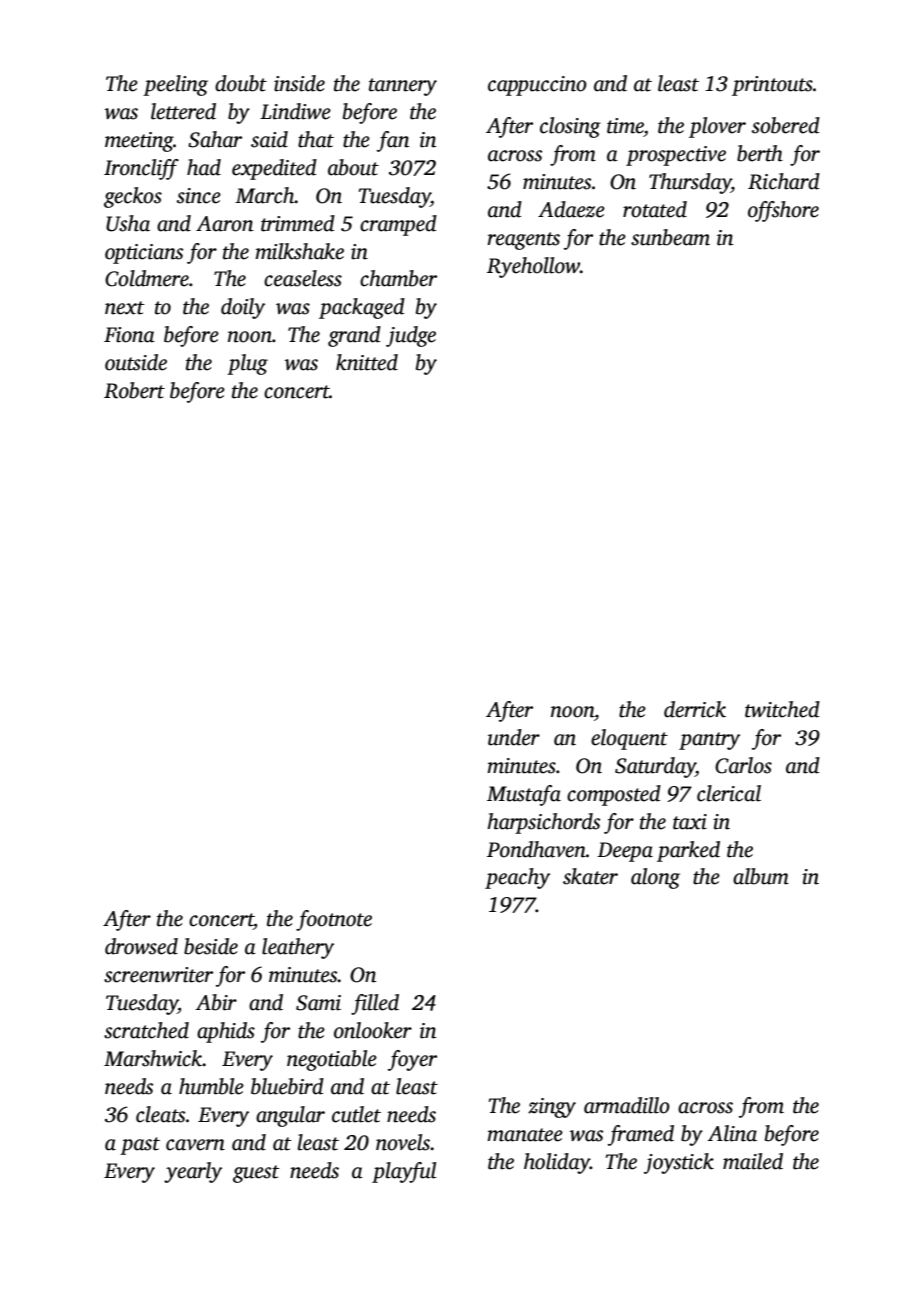 The width and height of the screenshot is (924, 1311). Describe the element at coordinates (183, 111) in the screenshot. I see `lettered` at that location.
